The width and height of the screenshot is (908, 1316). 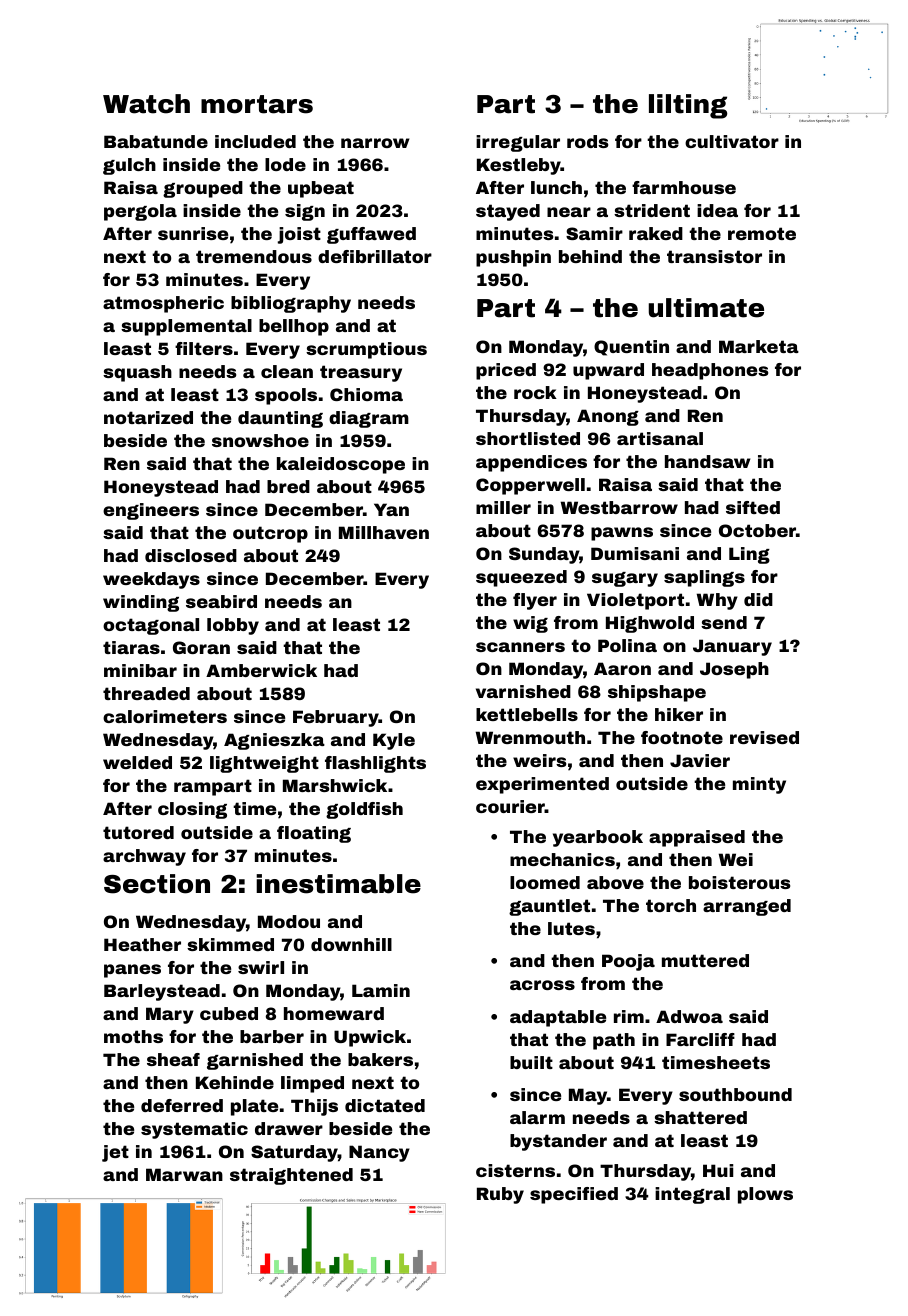 I want to click on strident, so click(x=652, y=210).
